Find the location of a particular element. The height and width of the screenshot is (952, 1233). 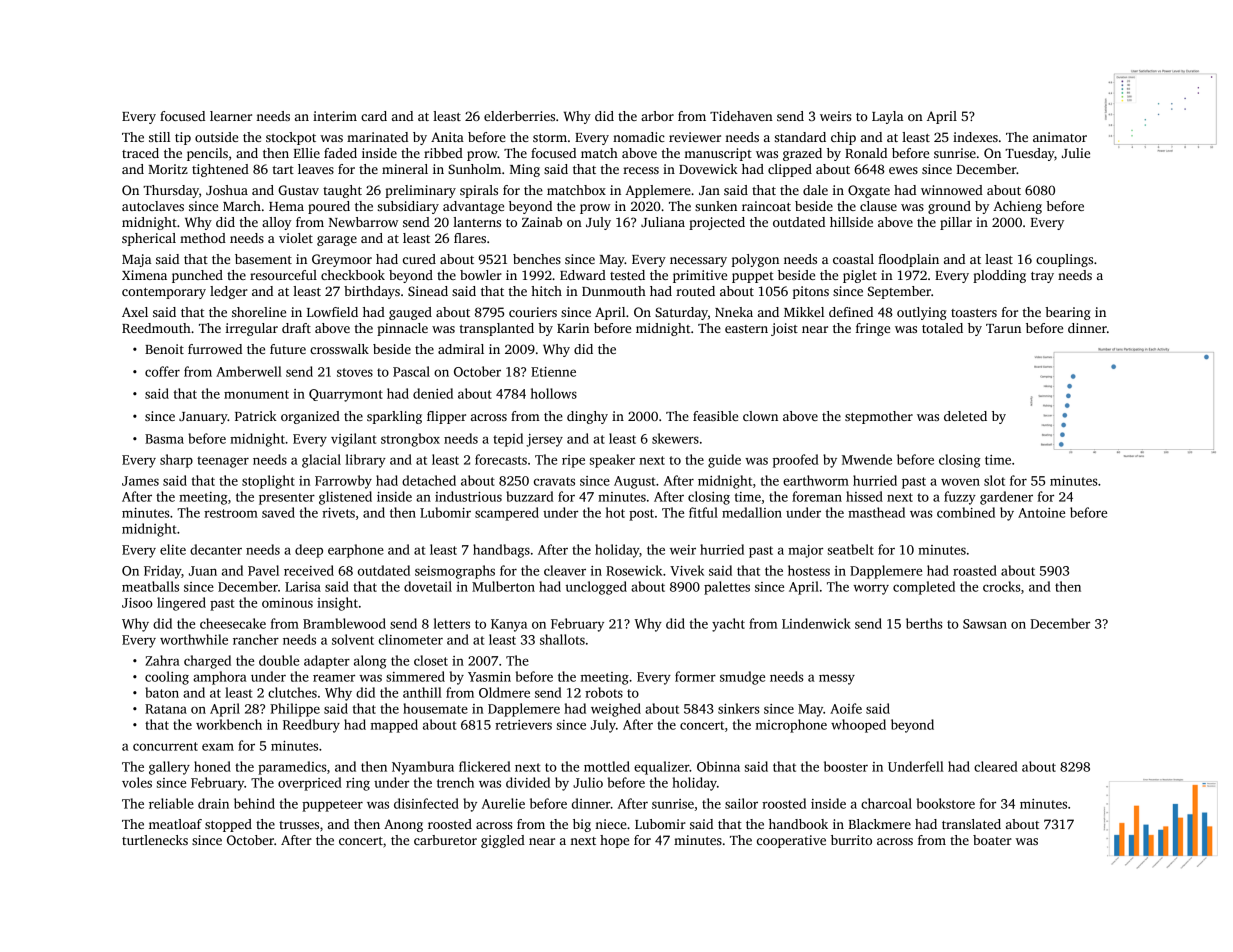

hot is located at coordinates (615, 512).
